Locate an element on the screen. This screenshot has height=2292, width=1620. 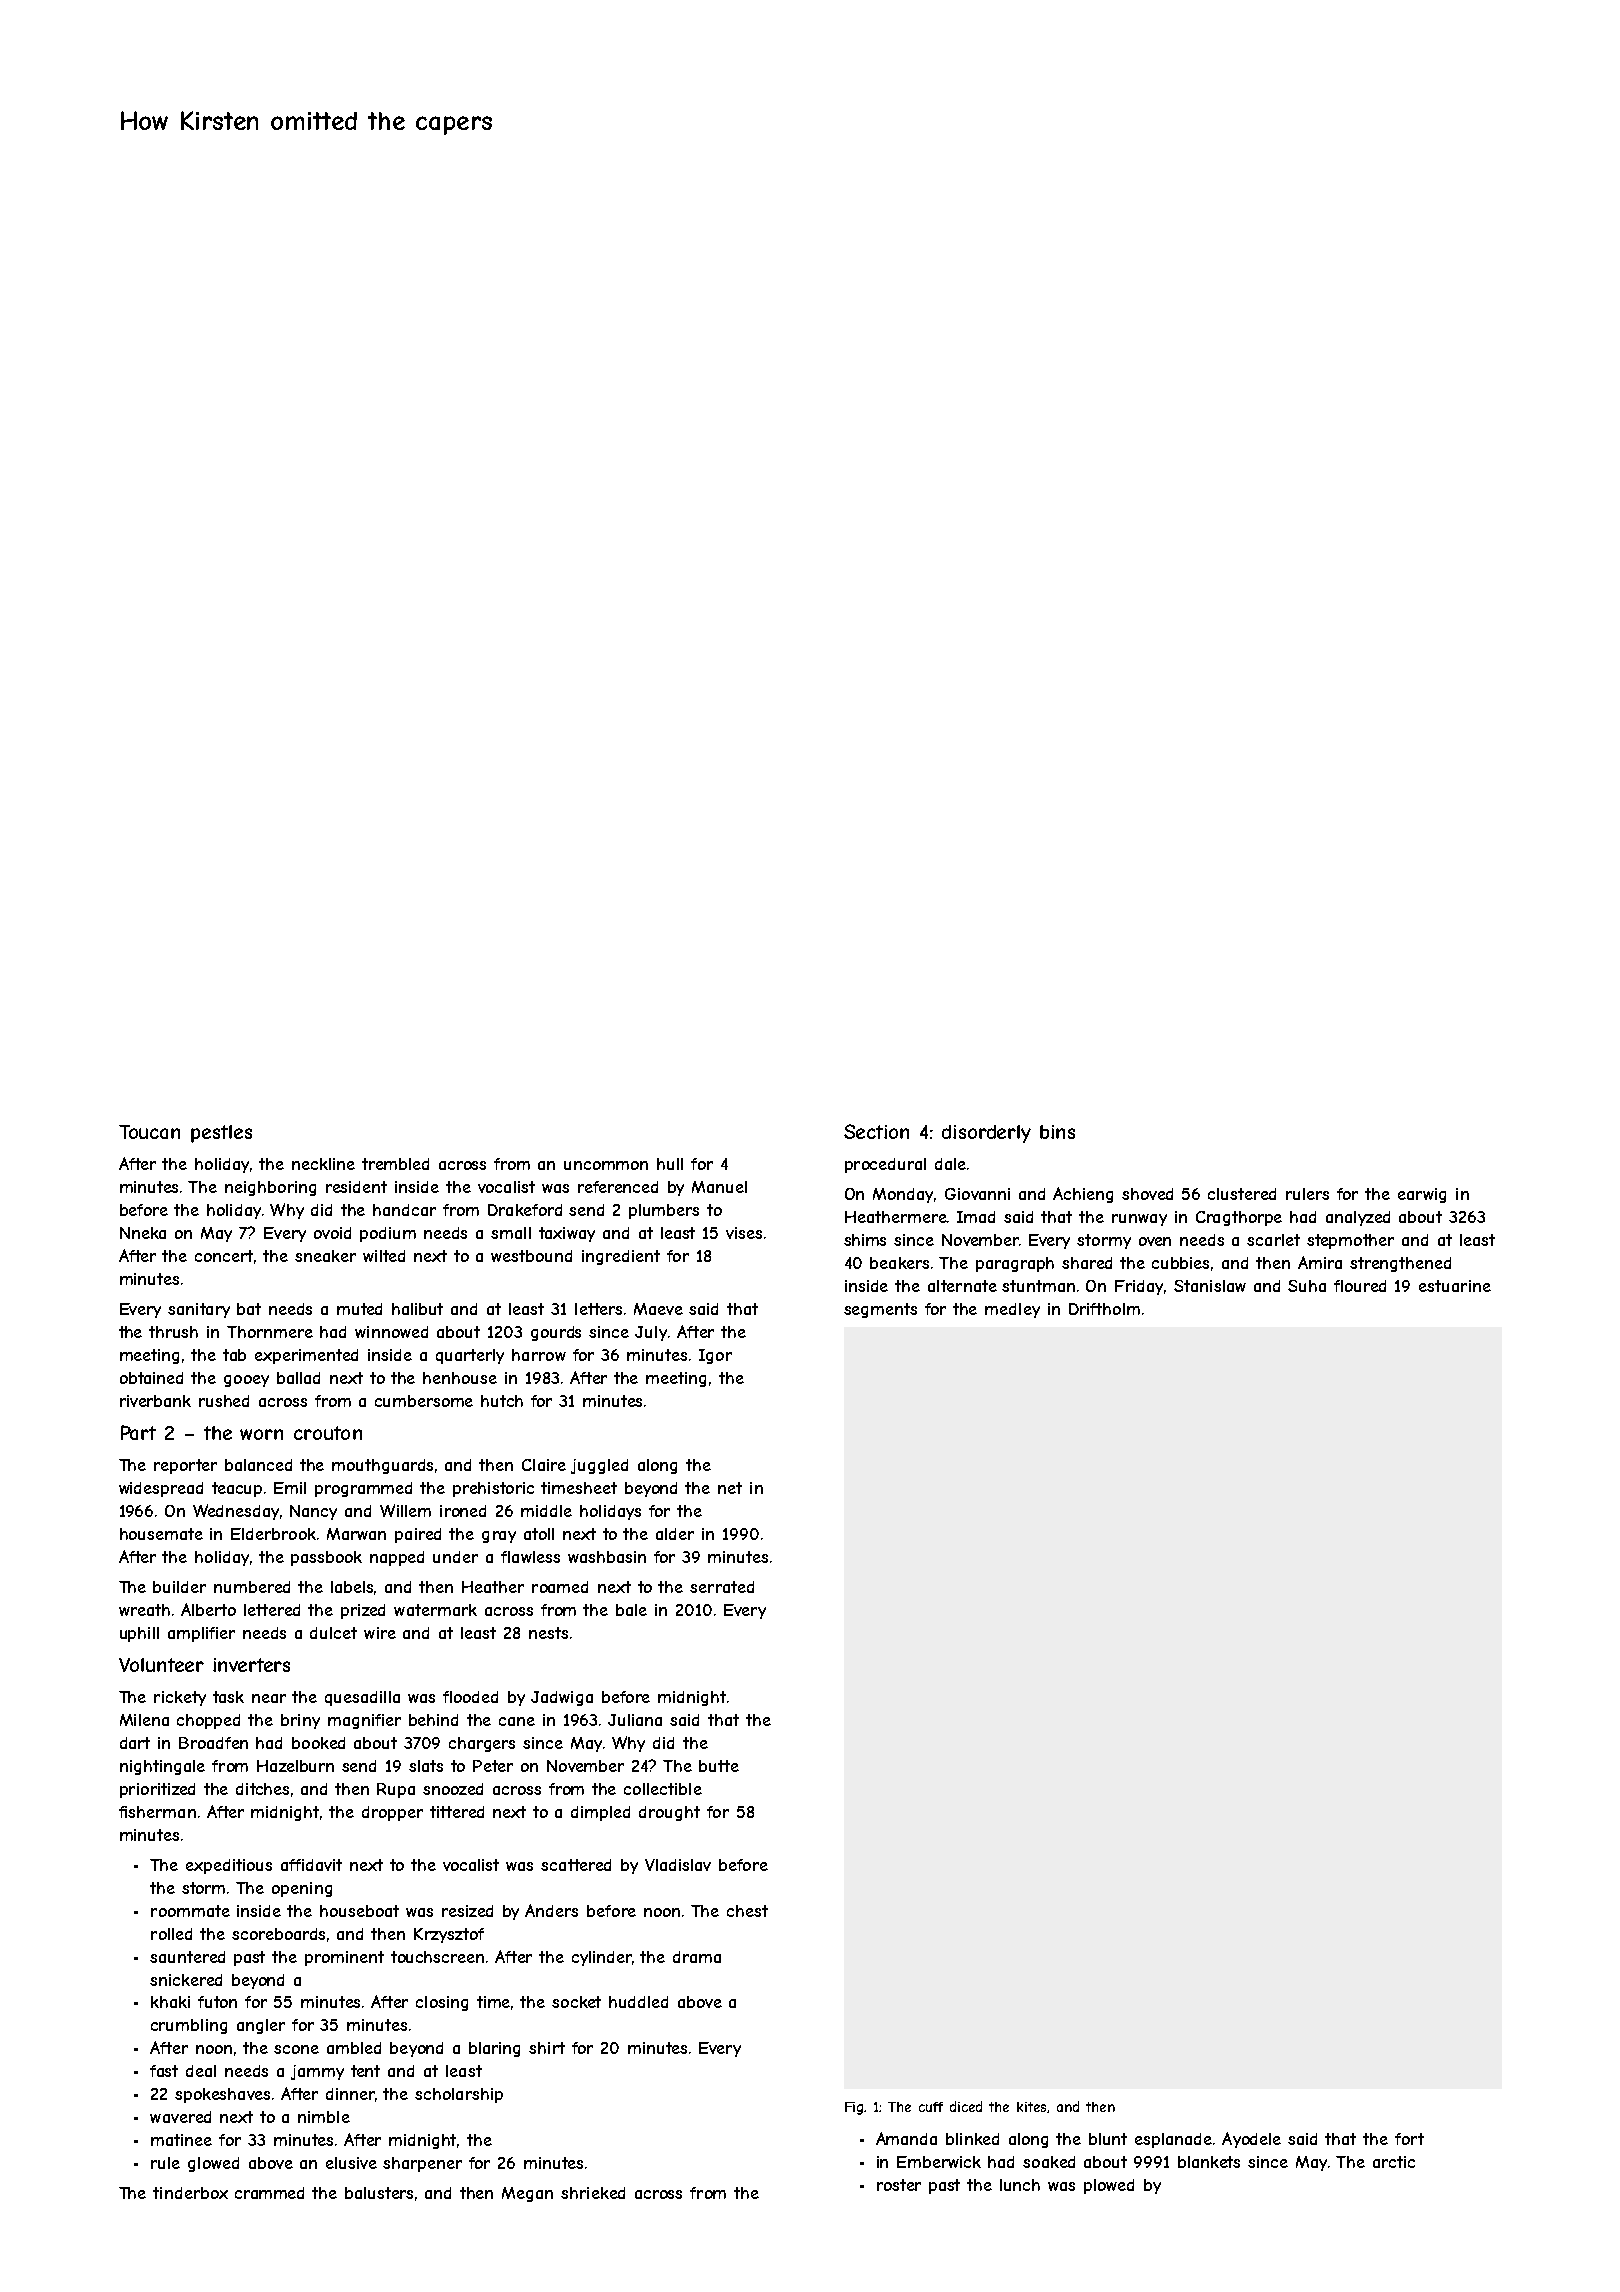
ballad is located at coordinates (298, 1378).
